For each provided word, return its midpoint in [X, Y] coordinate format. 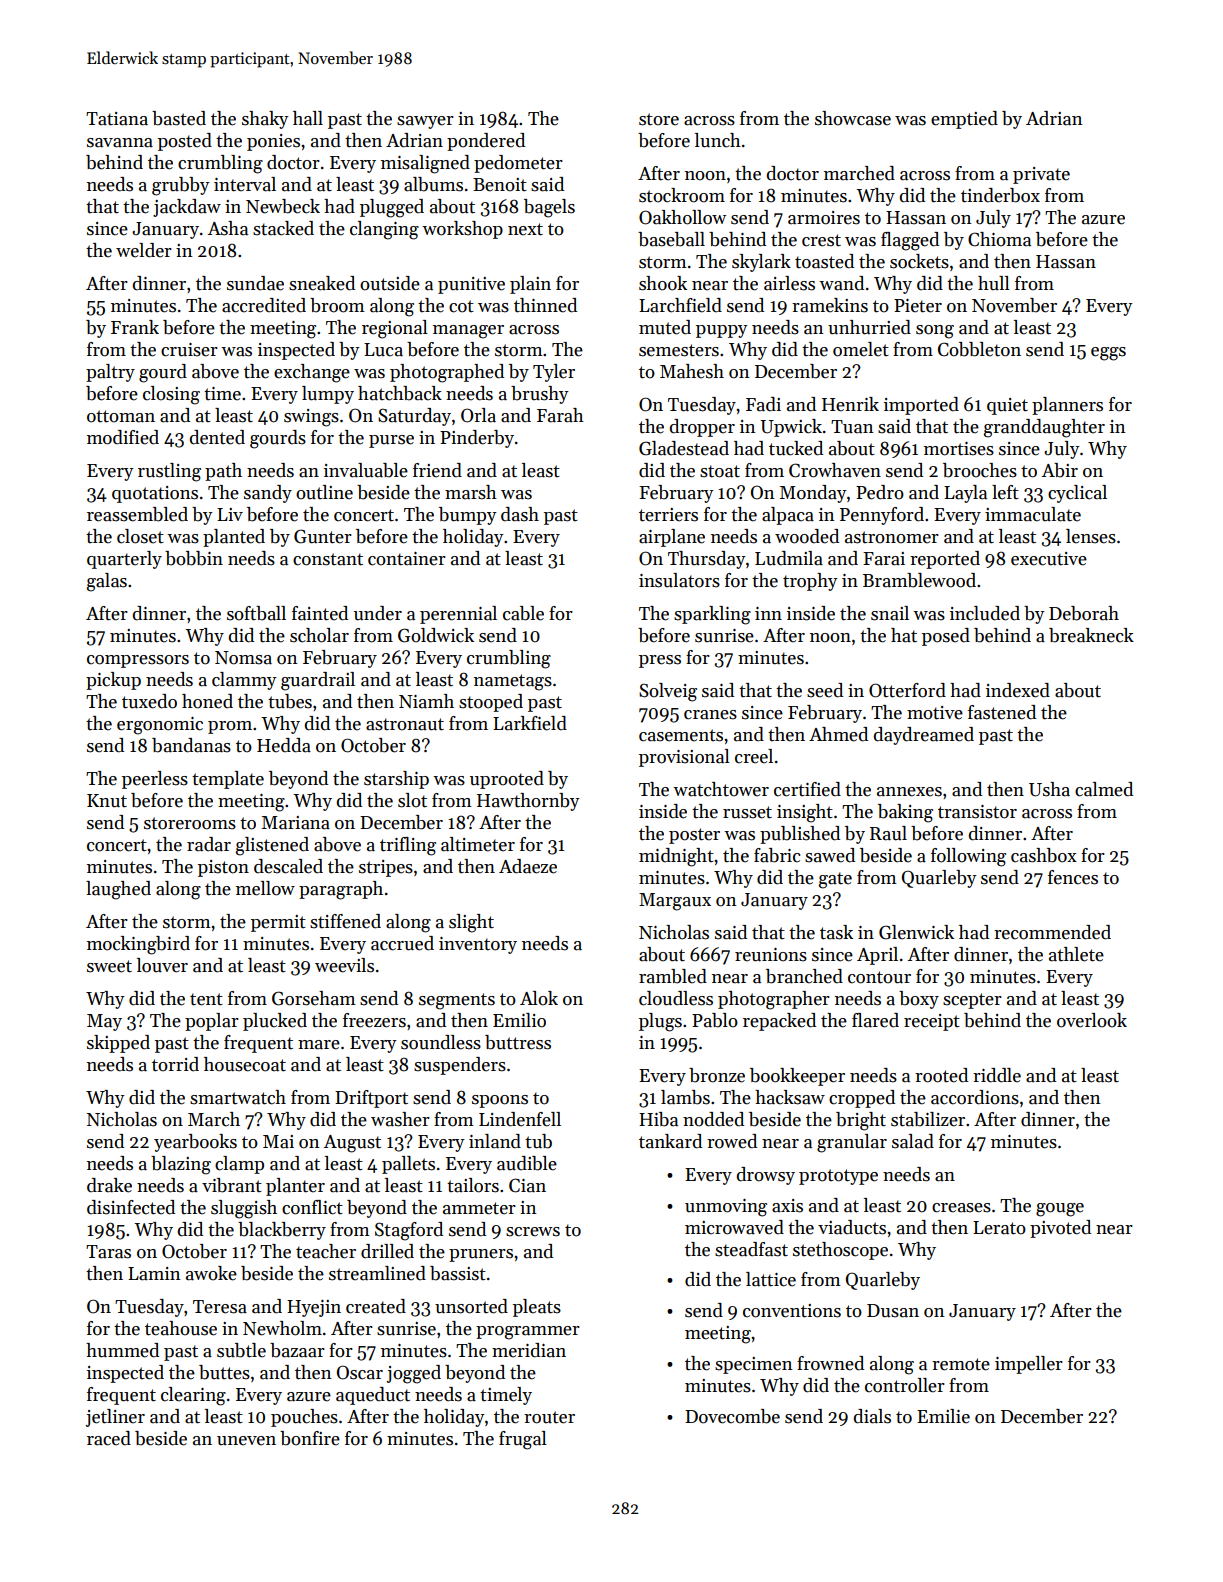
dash [520, 514]
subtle [241, 1350]
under [378, 613]
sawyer [425, 122]
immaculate [1033, 514]
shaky [265, 120]
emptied [964, 120]
